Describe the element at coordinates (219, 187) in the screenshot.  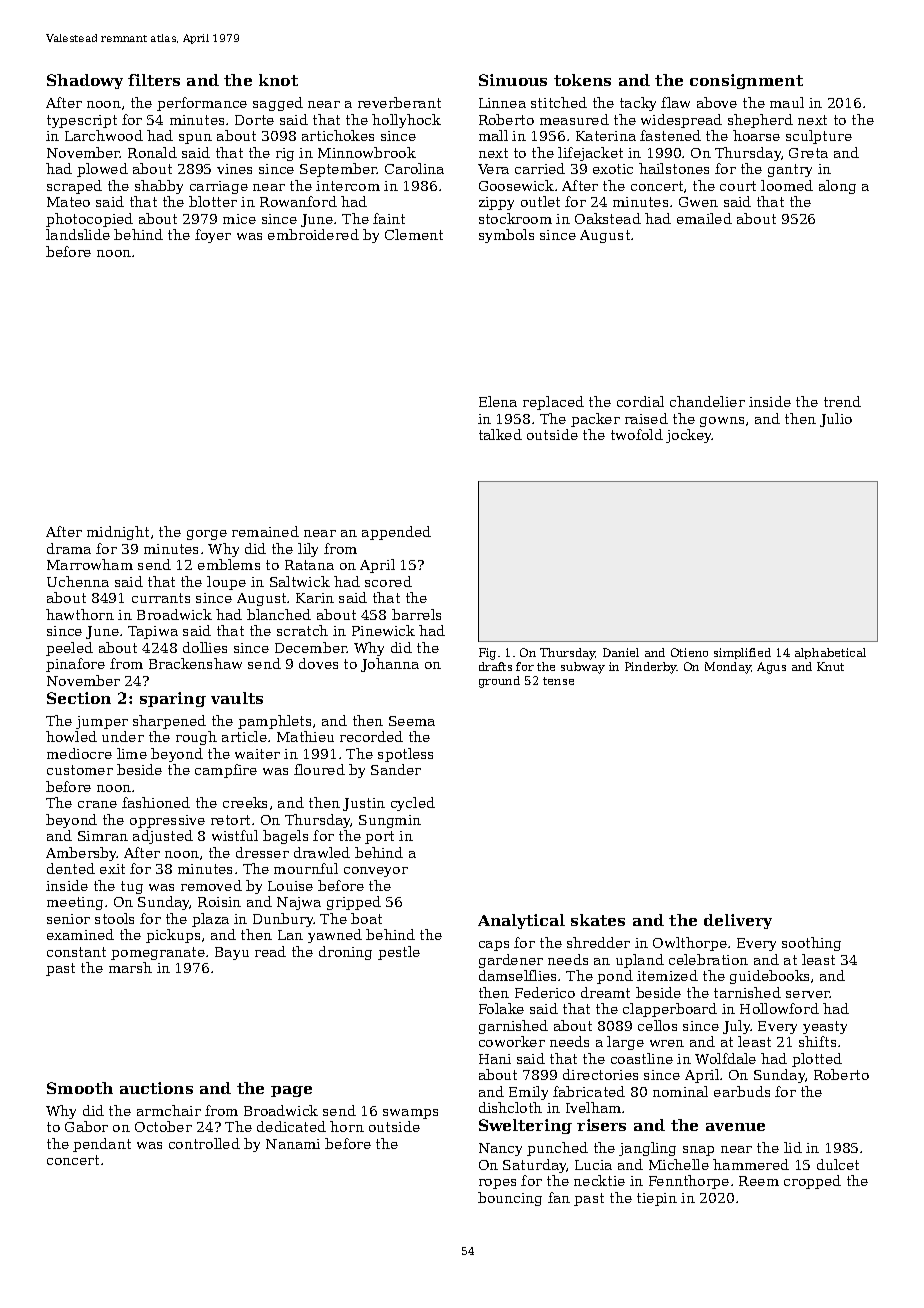
I see `carriage` at that location.
